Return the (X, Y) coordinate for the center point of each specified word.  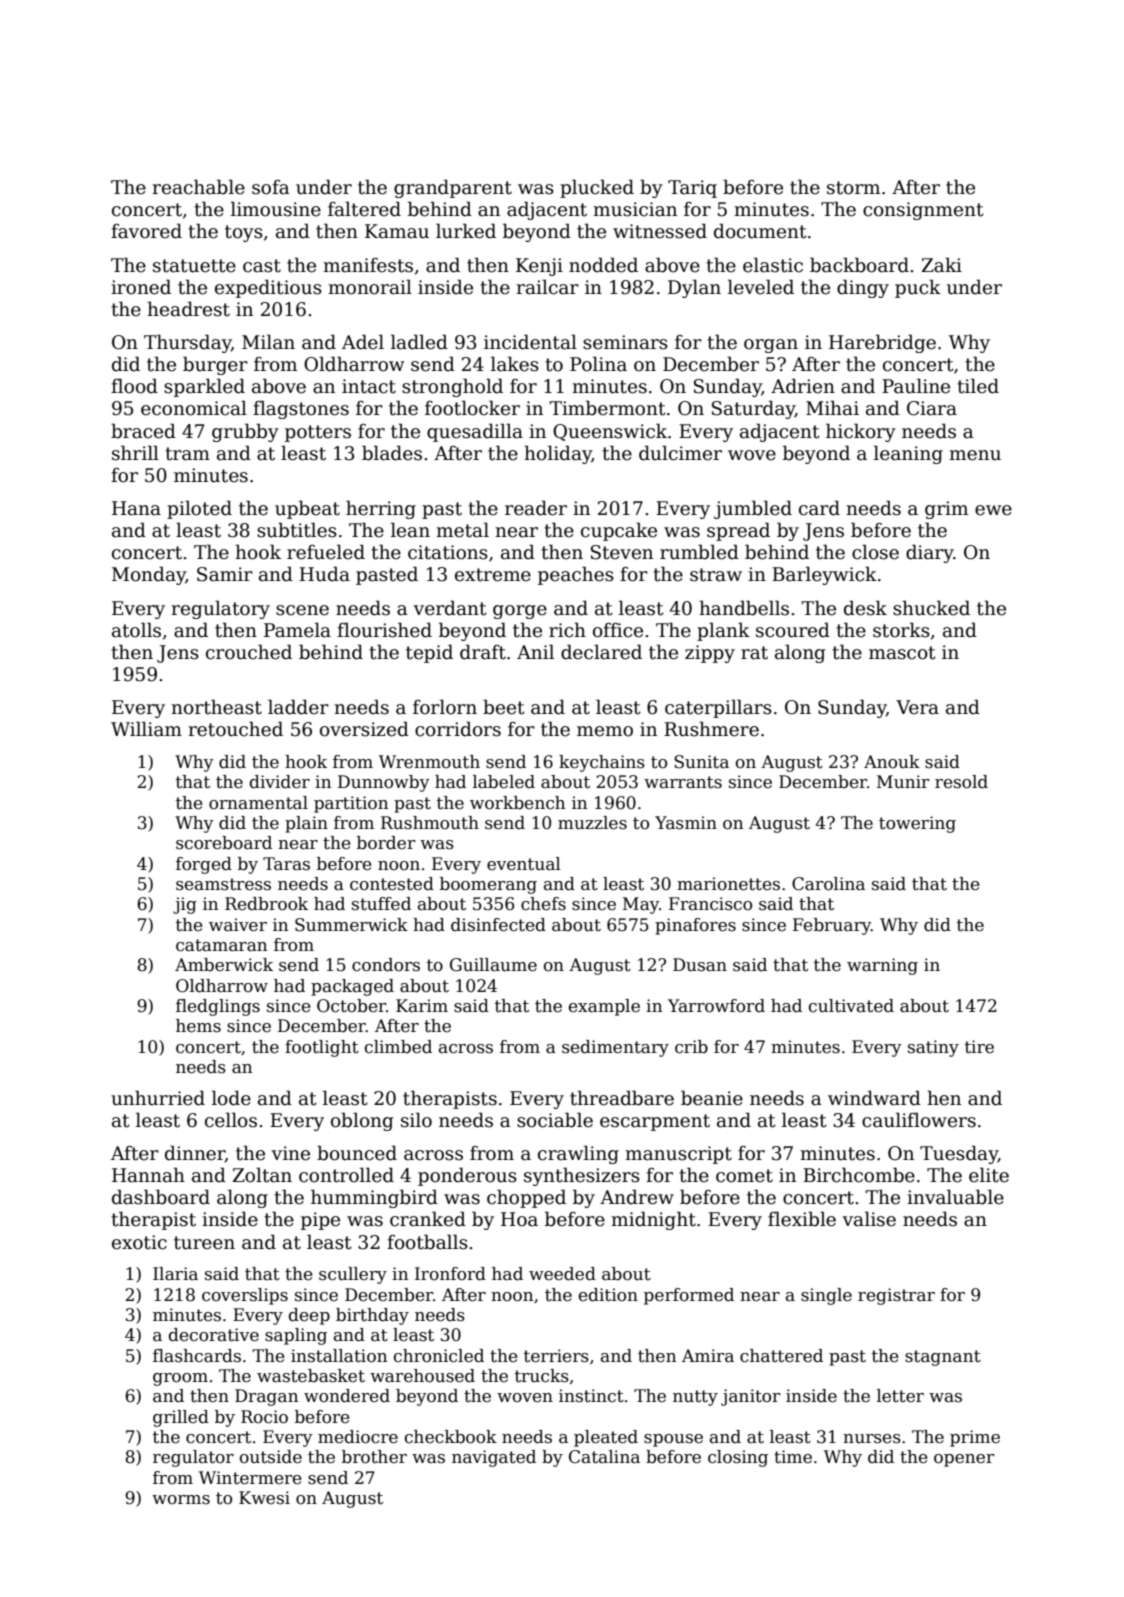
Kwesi (264, 1498)
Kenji (539, 267)
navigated (494, 1458)
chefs (543, 904)
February (832, 926)
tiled (978, 386)
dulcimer (680, 453)
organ (771, 346)
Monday (149, 575)
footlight (322, 1048)
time (793, 1457)
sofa (271, 187)
